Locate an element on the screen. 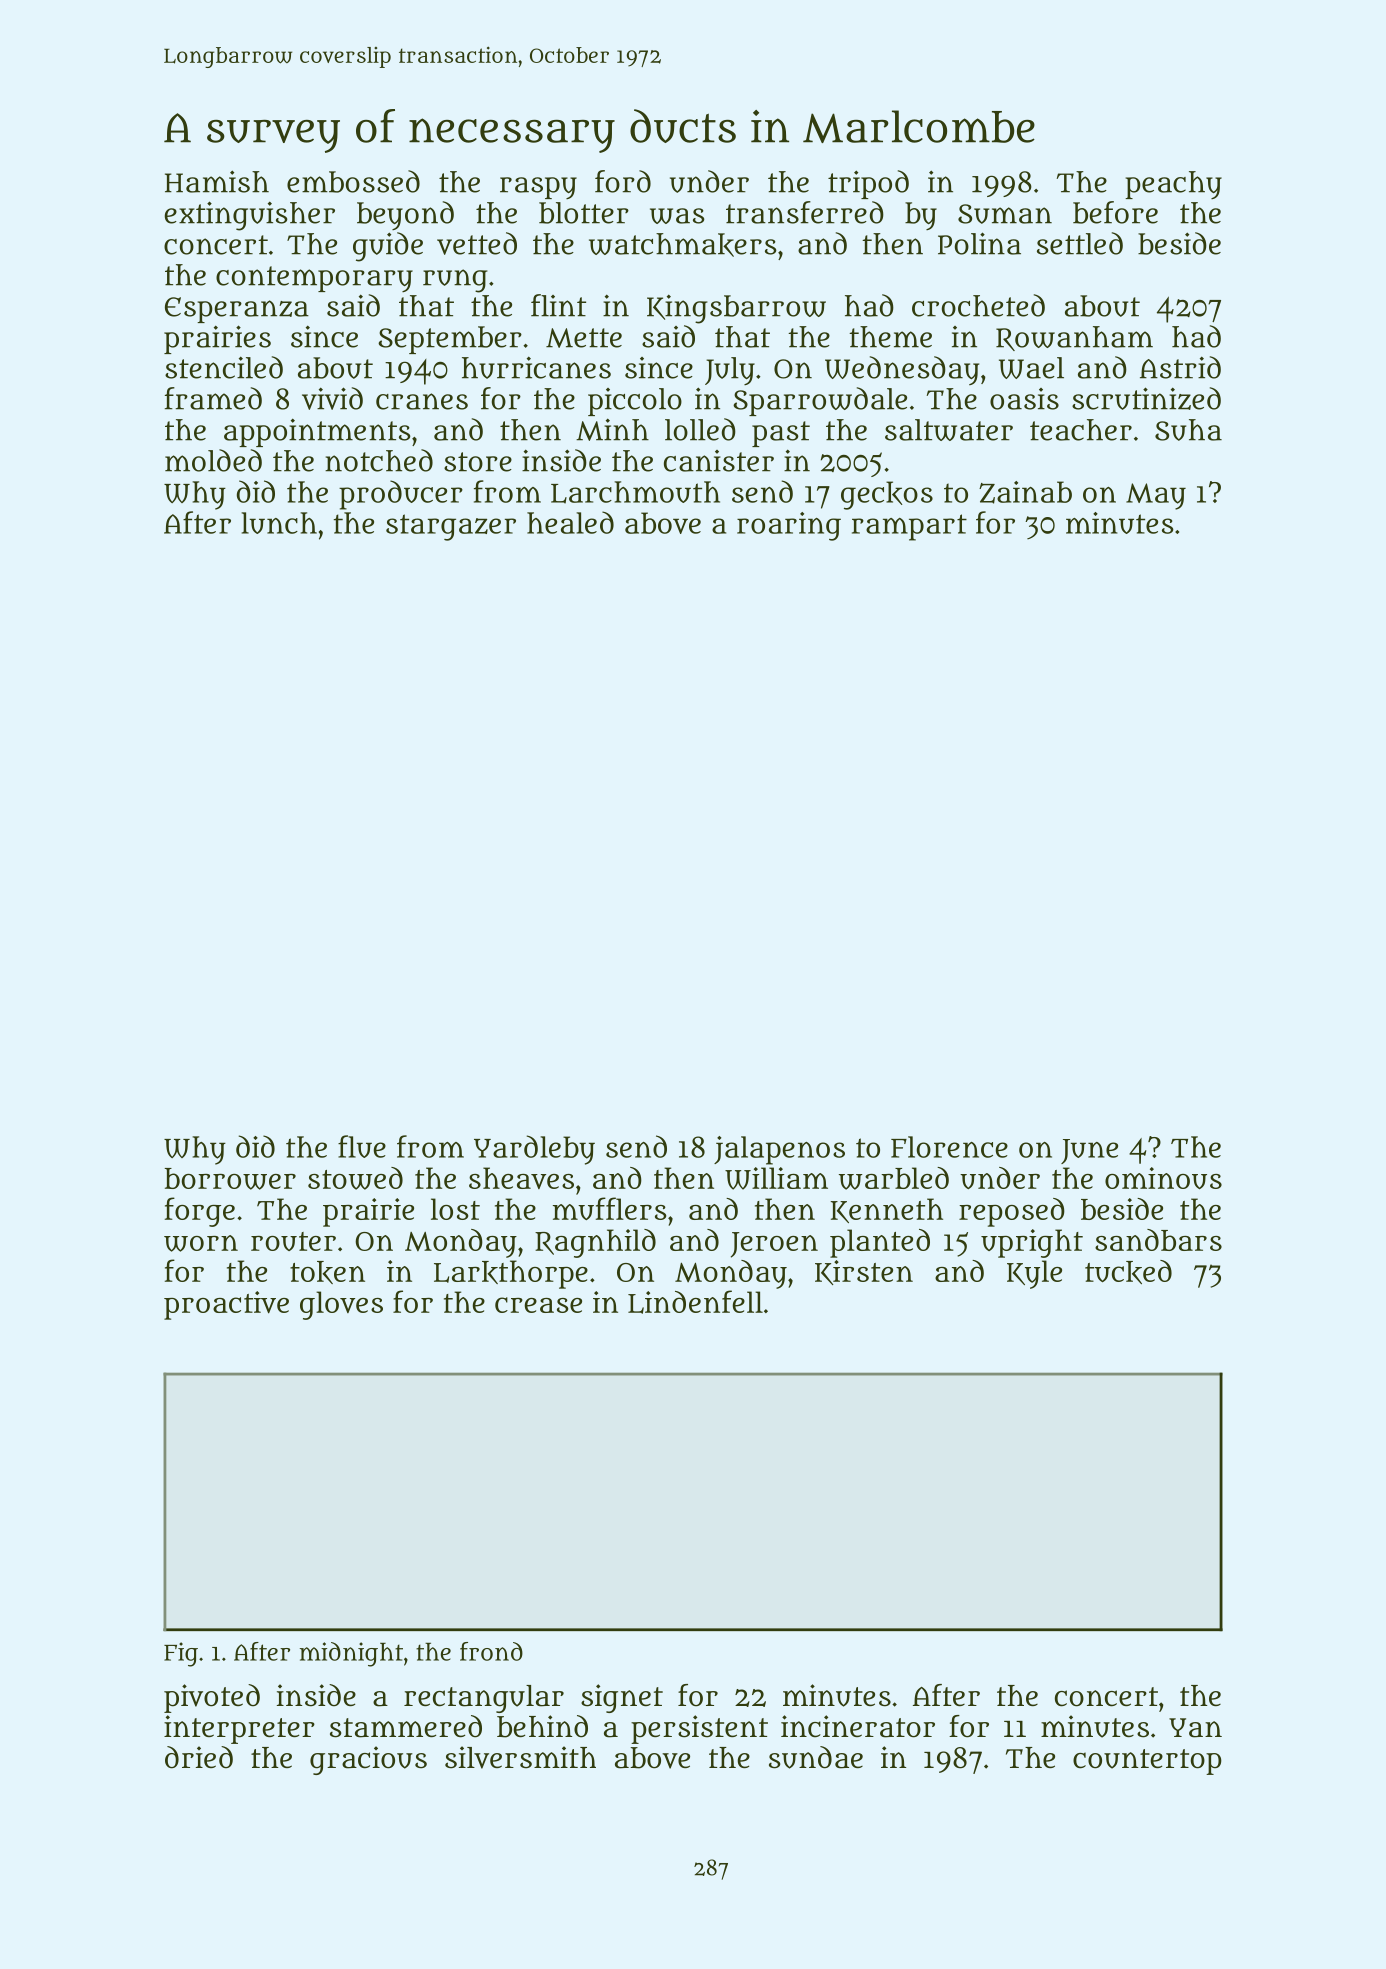 Image resolution: width=1386 pixels, height=1969 pixels. rampart is located at coordinates (909, 527).
